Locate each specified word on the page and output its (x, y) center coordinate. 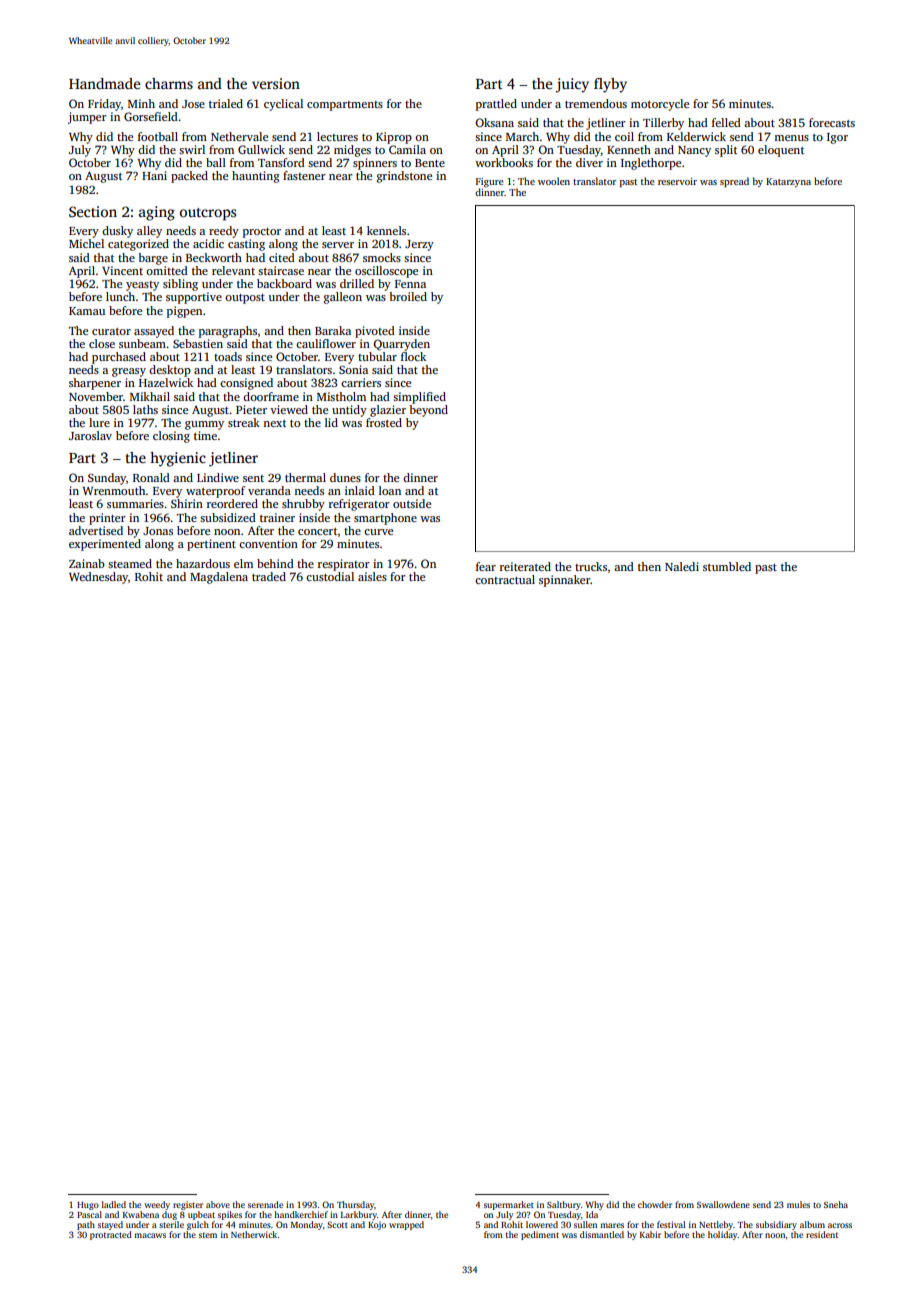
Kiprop (394, 138)
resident (822, 1234)
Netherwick (254, 1234)
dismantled (602, 1234)
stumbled (727, 566)
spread (734, 182)
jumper (87, 118)
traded (269, 576)
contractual (505, 579)
